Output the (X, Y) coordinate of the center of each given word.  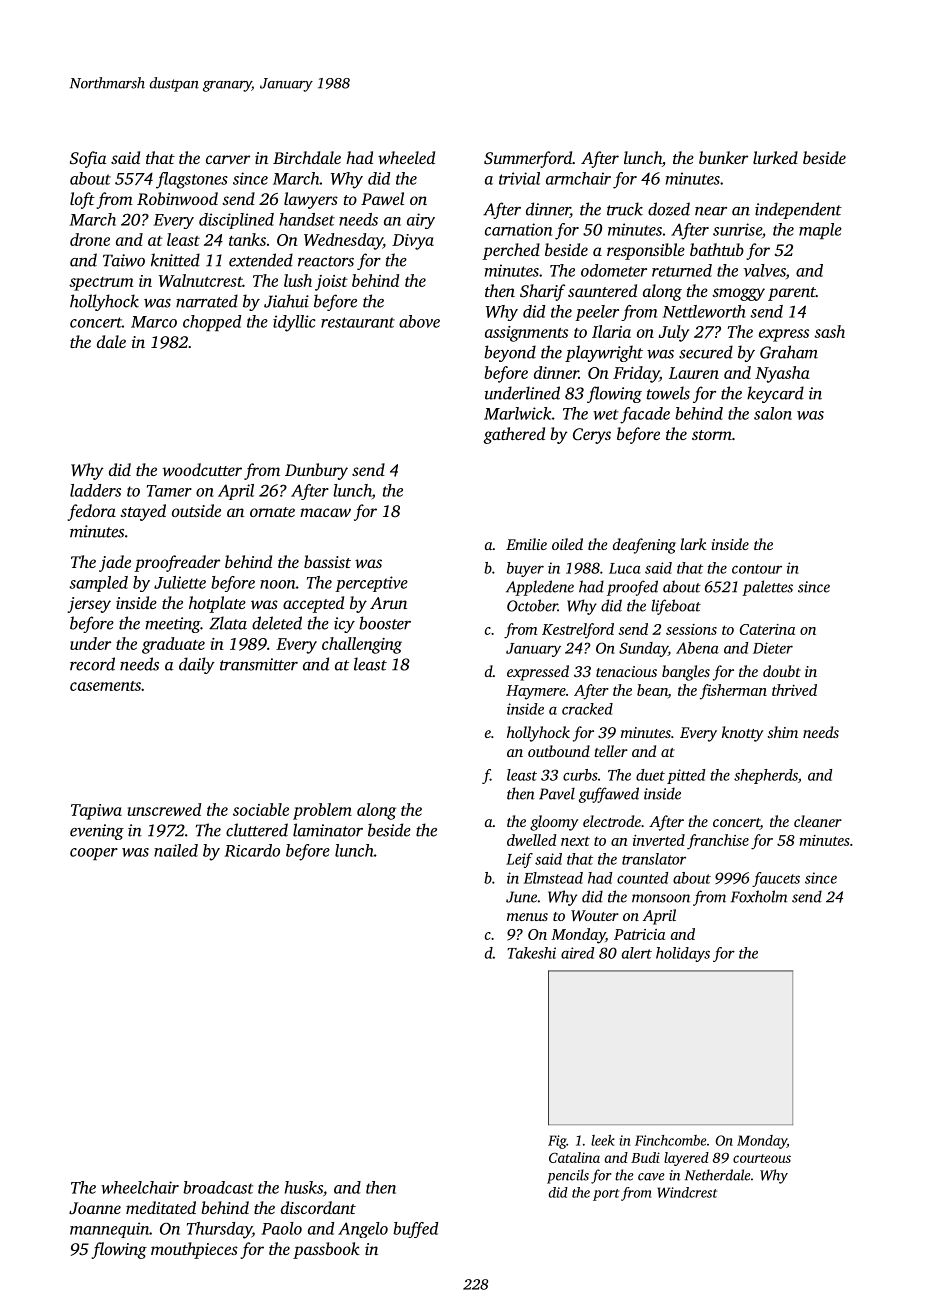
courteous (762, 1158)
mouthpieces (194, 1250)
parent (792, 294)
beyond (510, 353)
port (606, 1195)
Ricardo (252, 850)
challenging (362, 645)
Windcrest (687, 1192)
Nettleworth (704, 311)
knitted (175, 260)
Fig (557, 1142)
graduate (173, 645)
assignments (526, 334)
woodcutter (202, 469)
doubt (782, 671)
